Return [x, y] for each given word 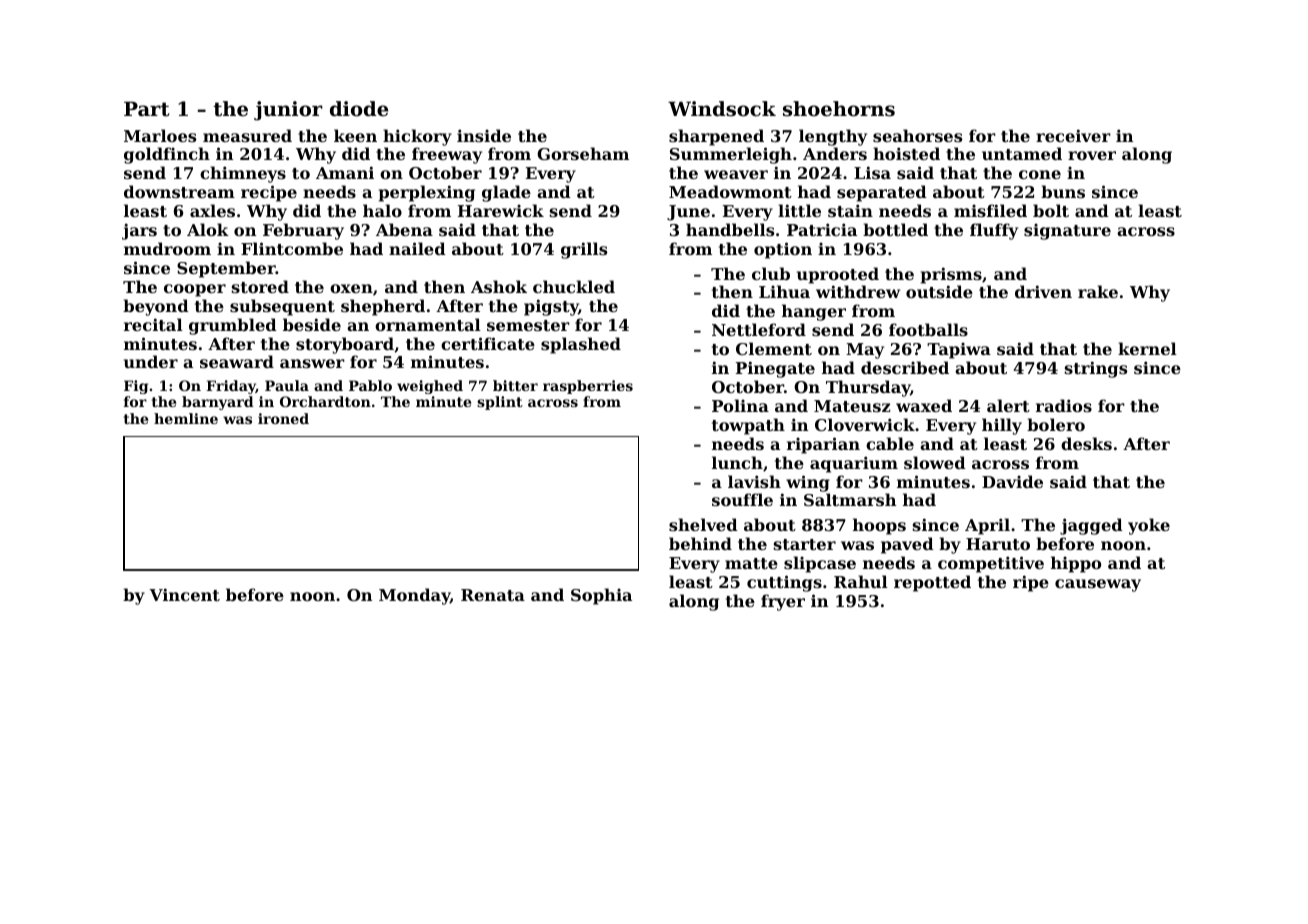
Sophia [601, 596]
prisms [951, 275]
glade [506, 193]
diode [359, 109]
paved [907, 545]
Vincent [184, 594]
